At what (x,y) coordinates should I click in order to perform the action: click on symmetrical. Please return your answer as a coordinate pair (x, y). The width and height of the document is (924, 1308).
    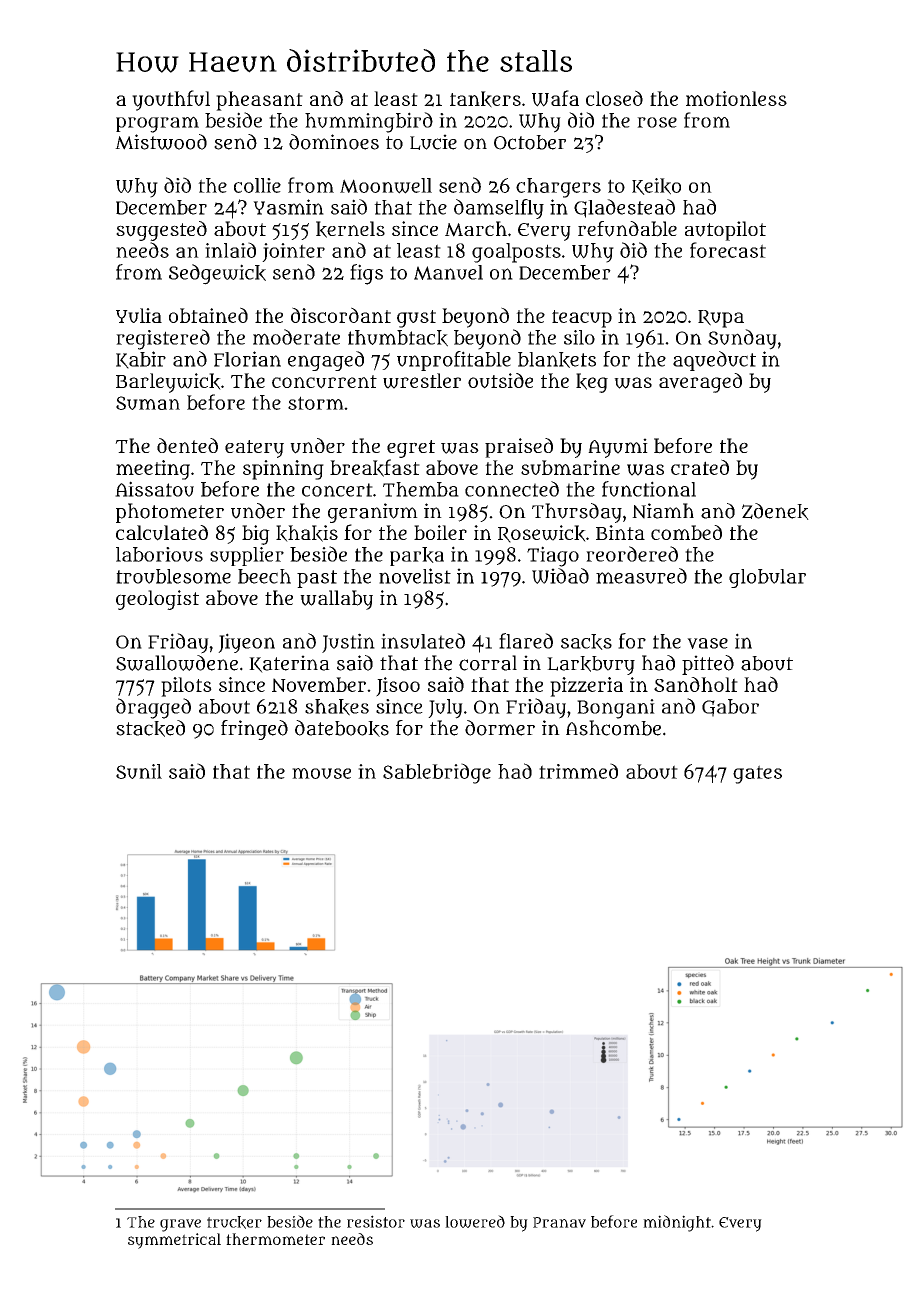
    Looking at the image, I should click on (174, 1241).
